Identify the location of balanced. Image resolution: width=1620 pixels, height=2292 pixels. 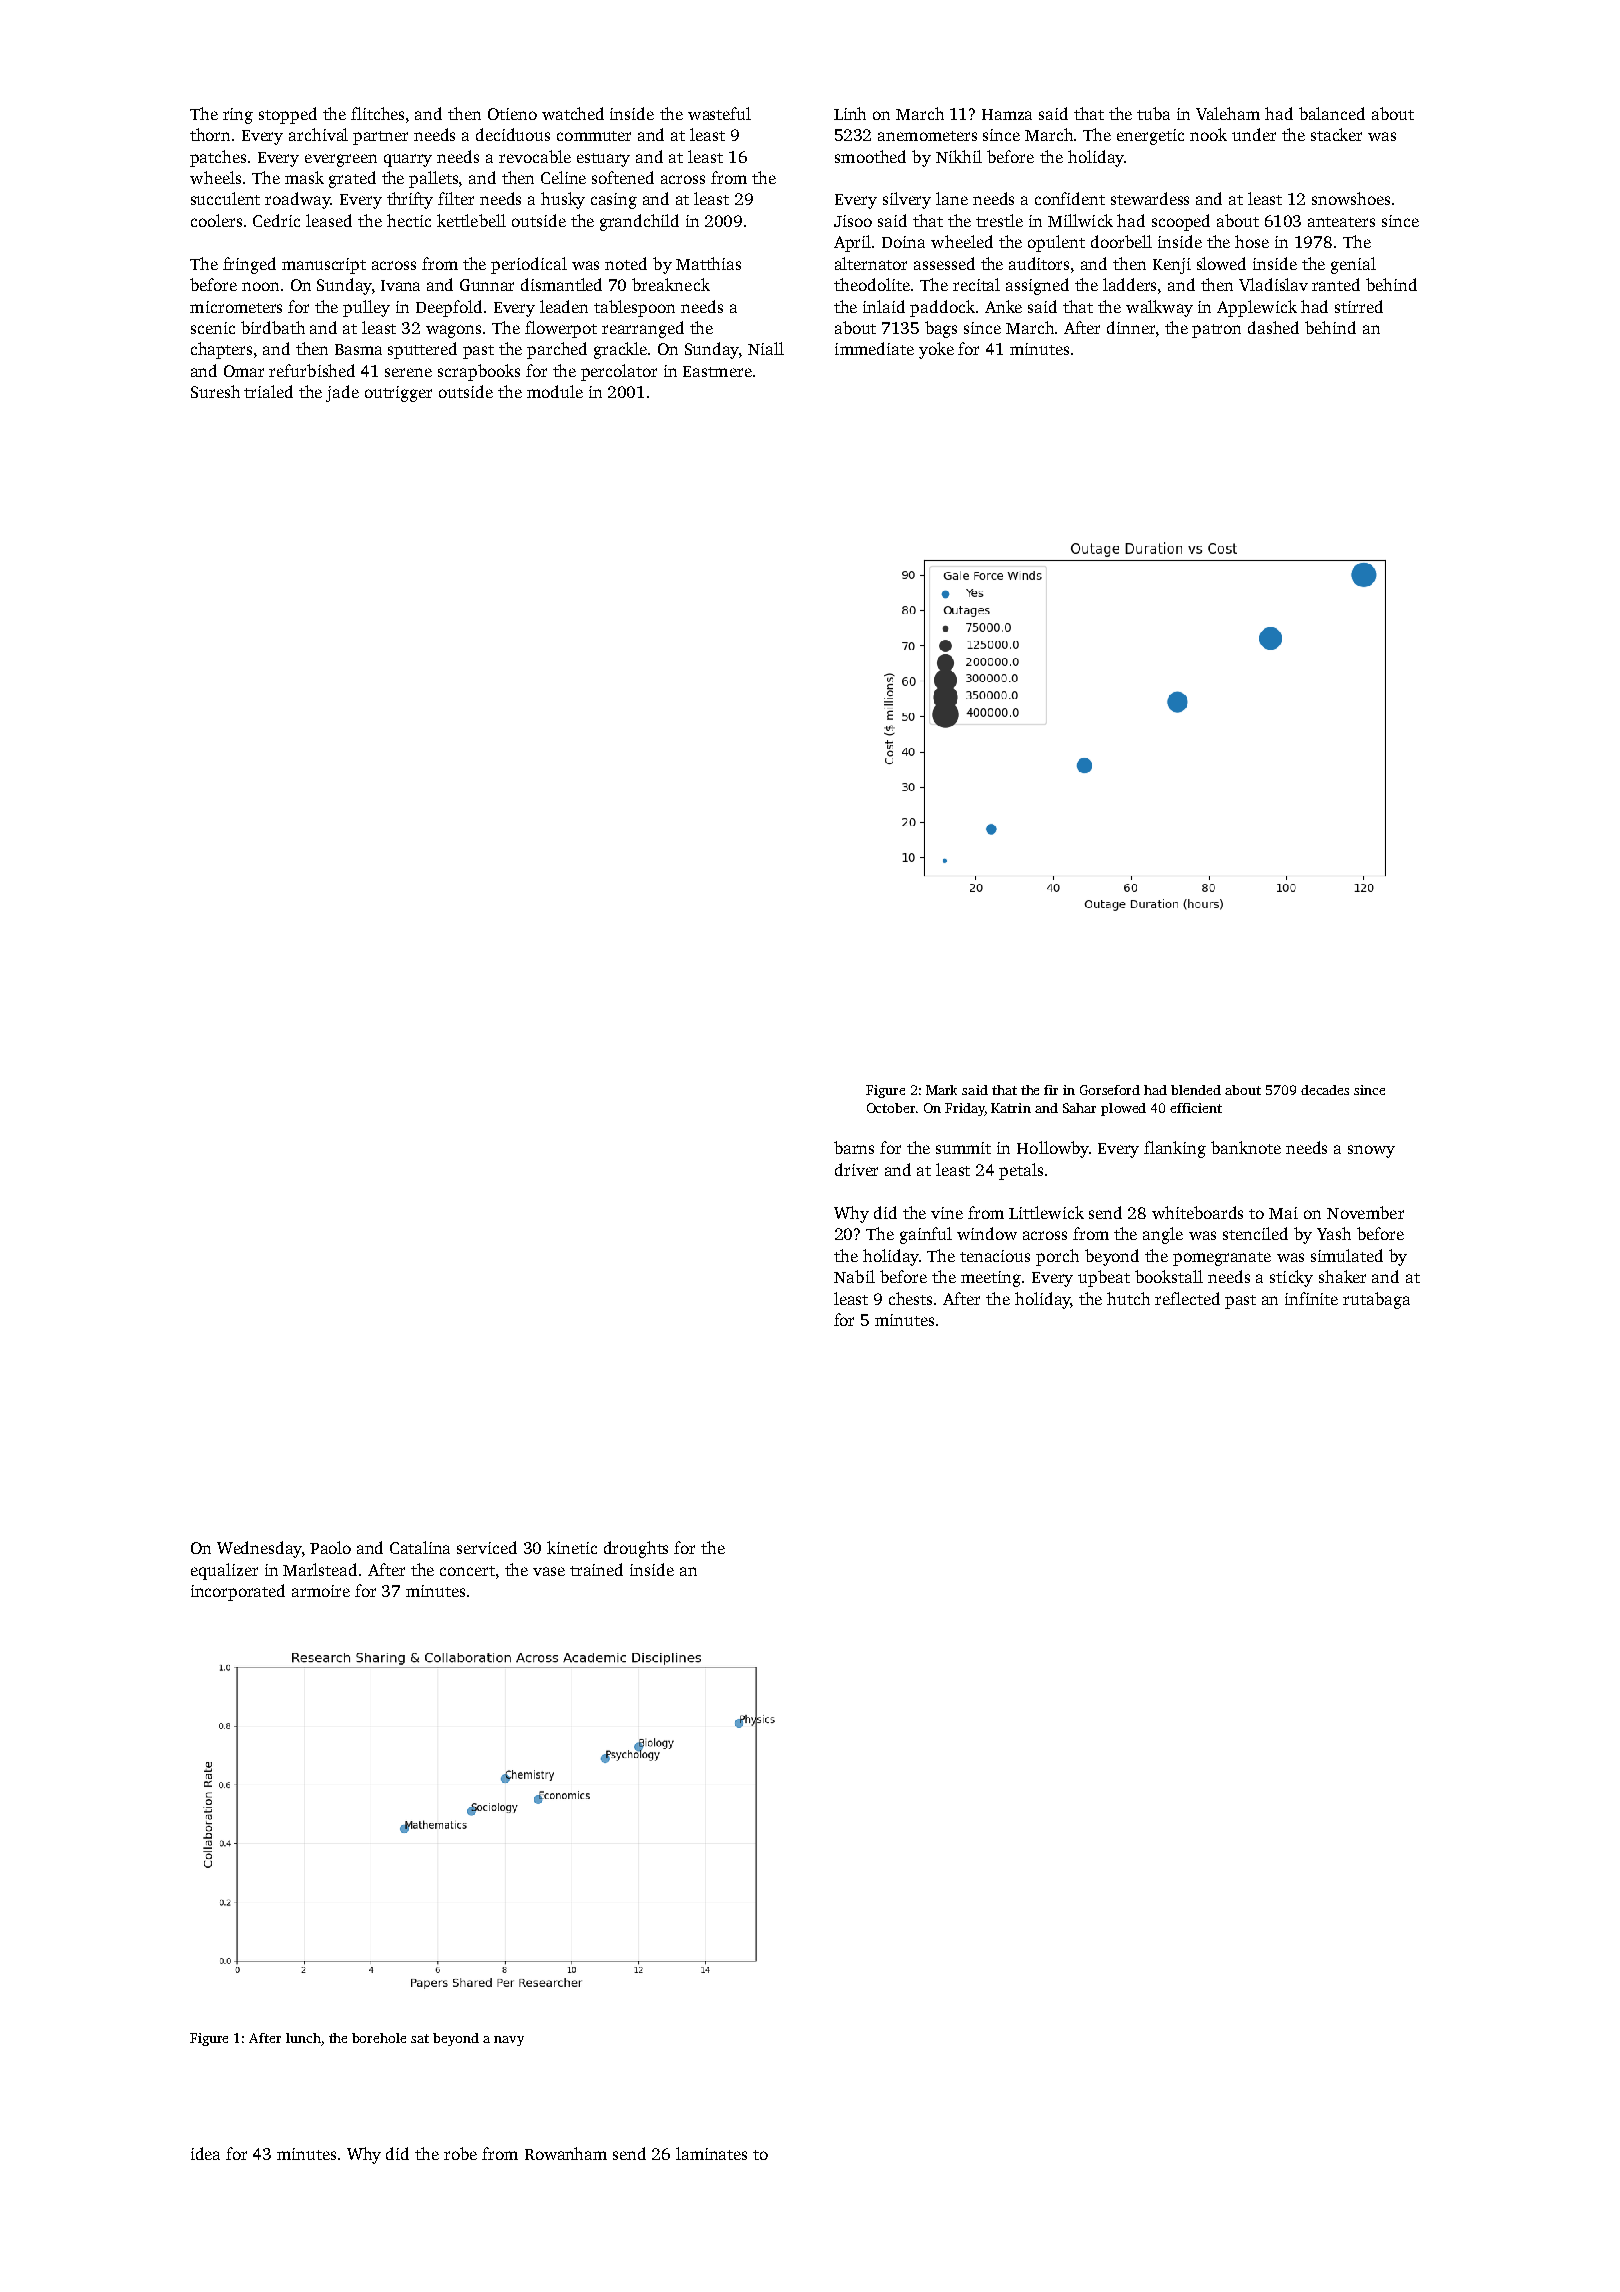
(1332, 113).
